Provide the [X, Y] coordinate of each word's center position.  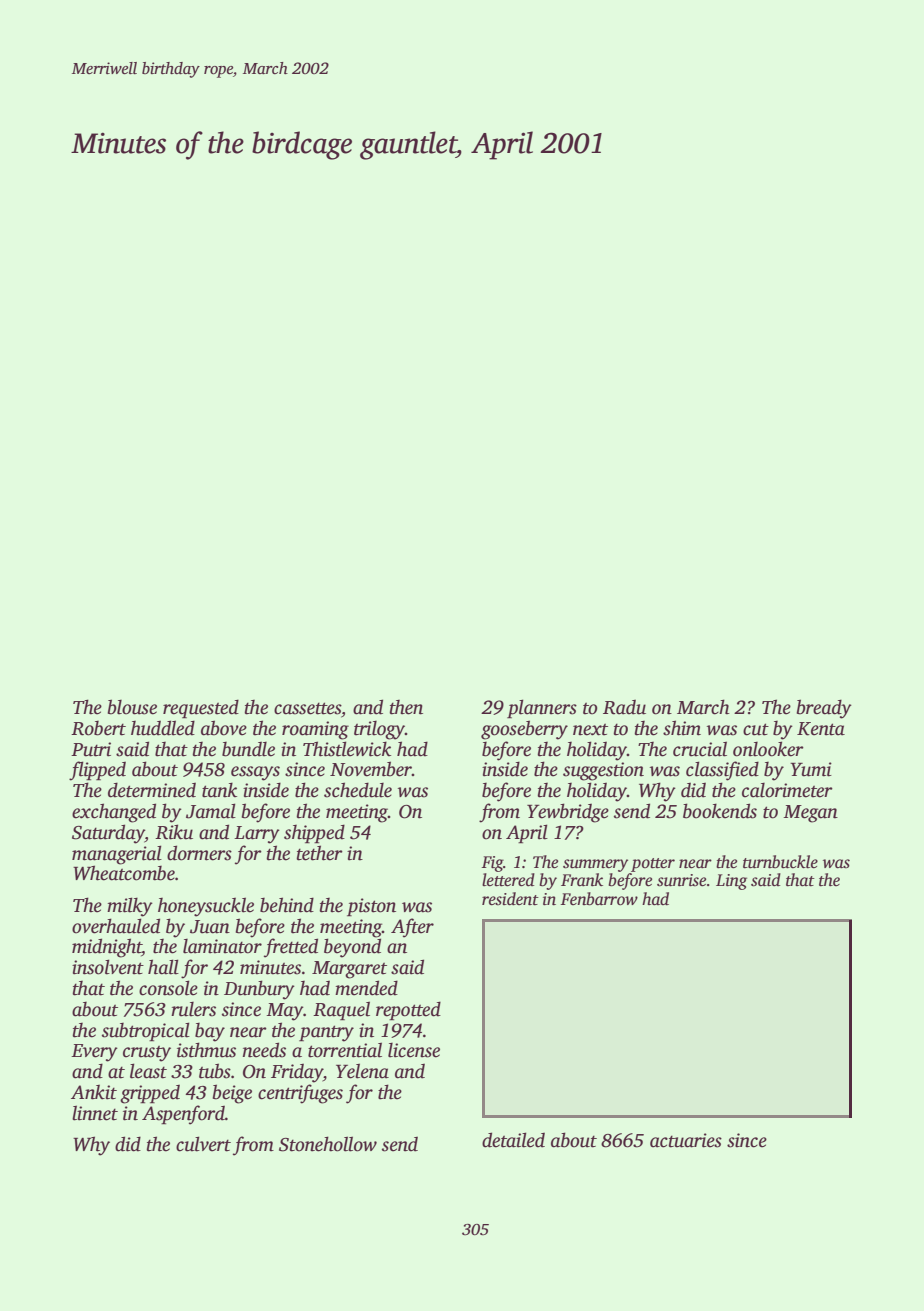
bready [824, 709]
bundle [248, 749]
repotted [408, 1011]
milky [130, 907]
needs [264, 1050]
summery [595, 865]
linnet [95, 1113]
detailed [513, 1140]
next [590, 730]
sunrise [681, 880]
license [414, 1050]
